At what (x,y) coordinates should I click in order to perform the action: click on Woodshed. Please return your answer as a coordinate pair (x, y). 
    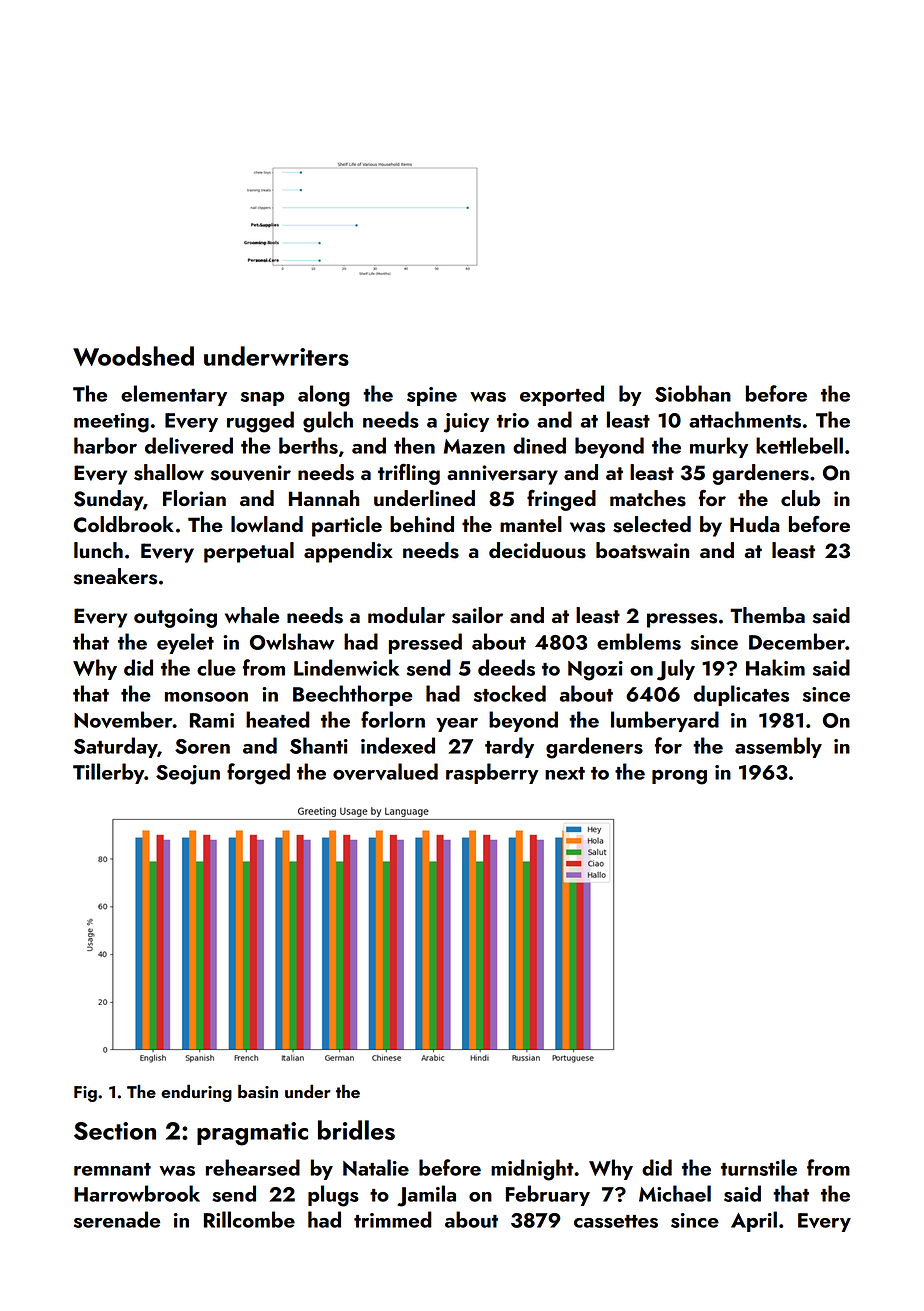
    Looking at the image, I should click on (133, 356).
